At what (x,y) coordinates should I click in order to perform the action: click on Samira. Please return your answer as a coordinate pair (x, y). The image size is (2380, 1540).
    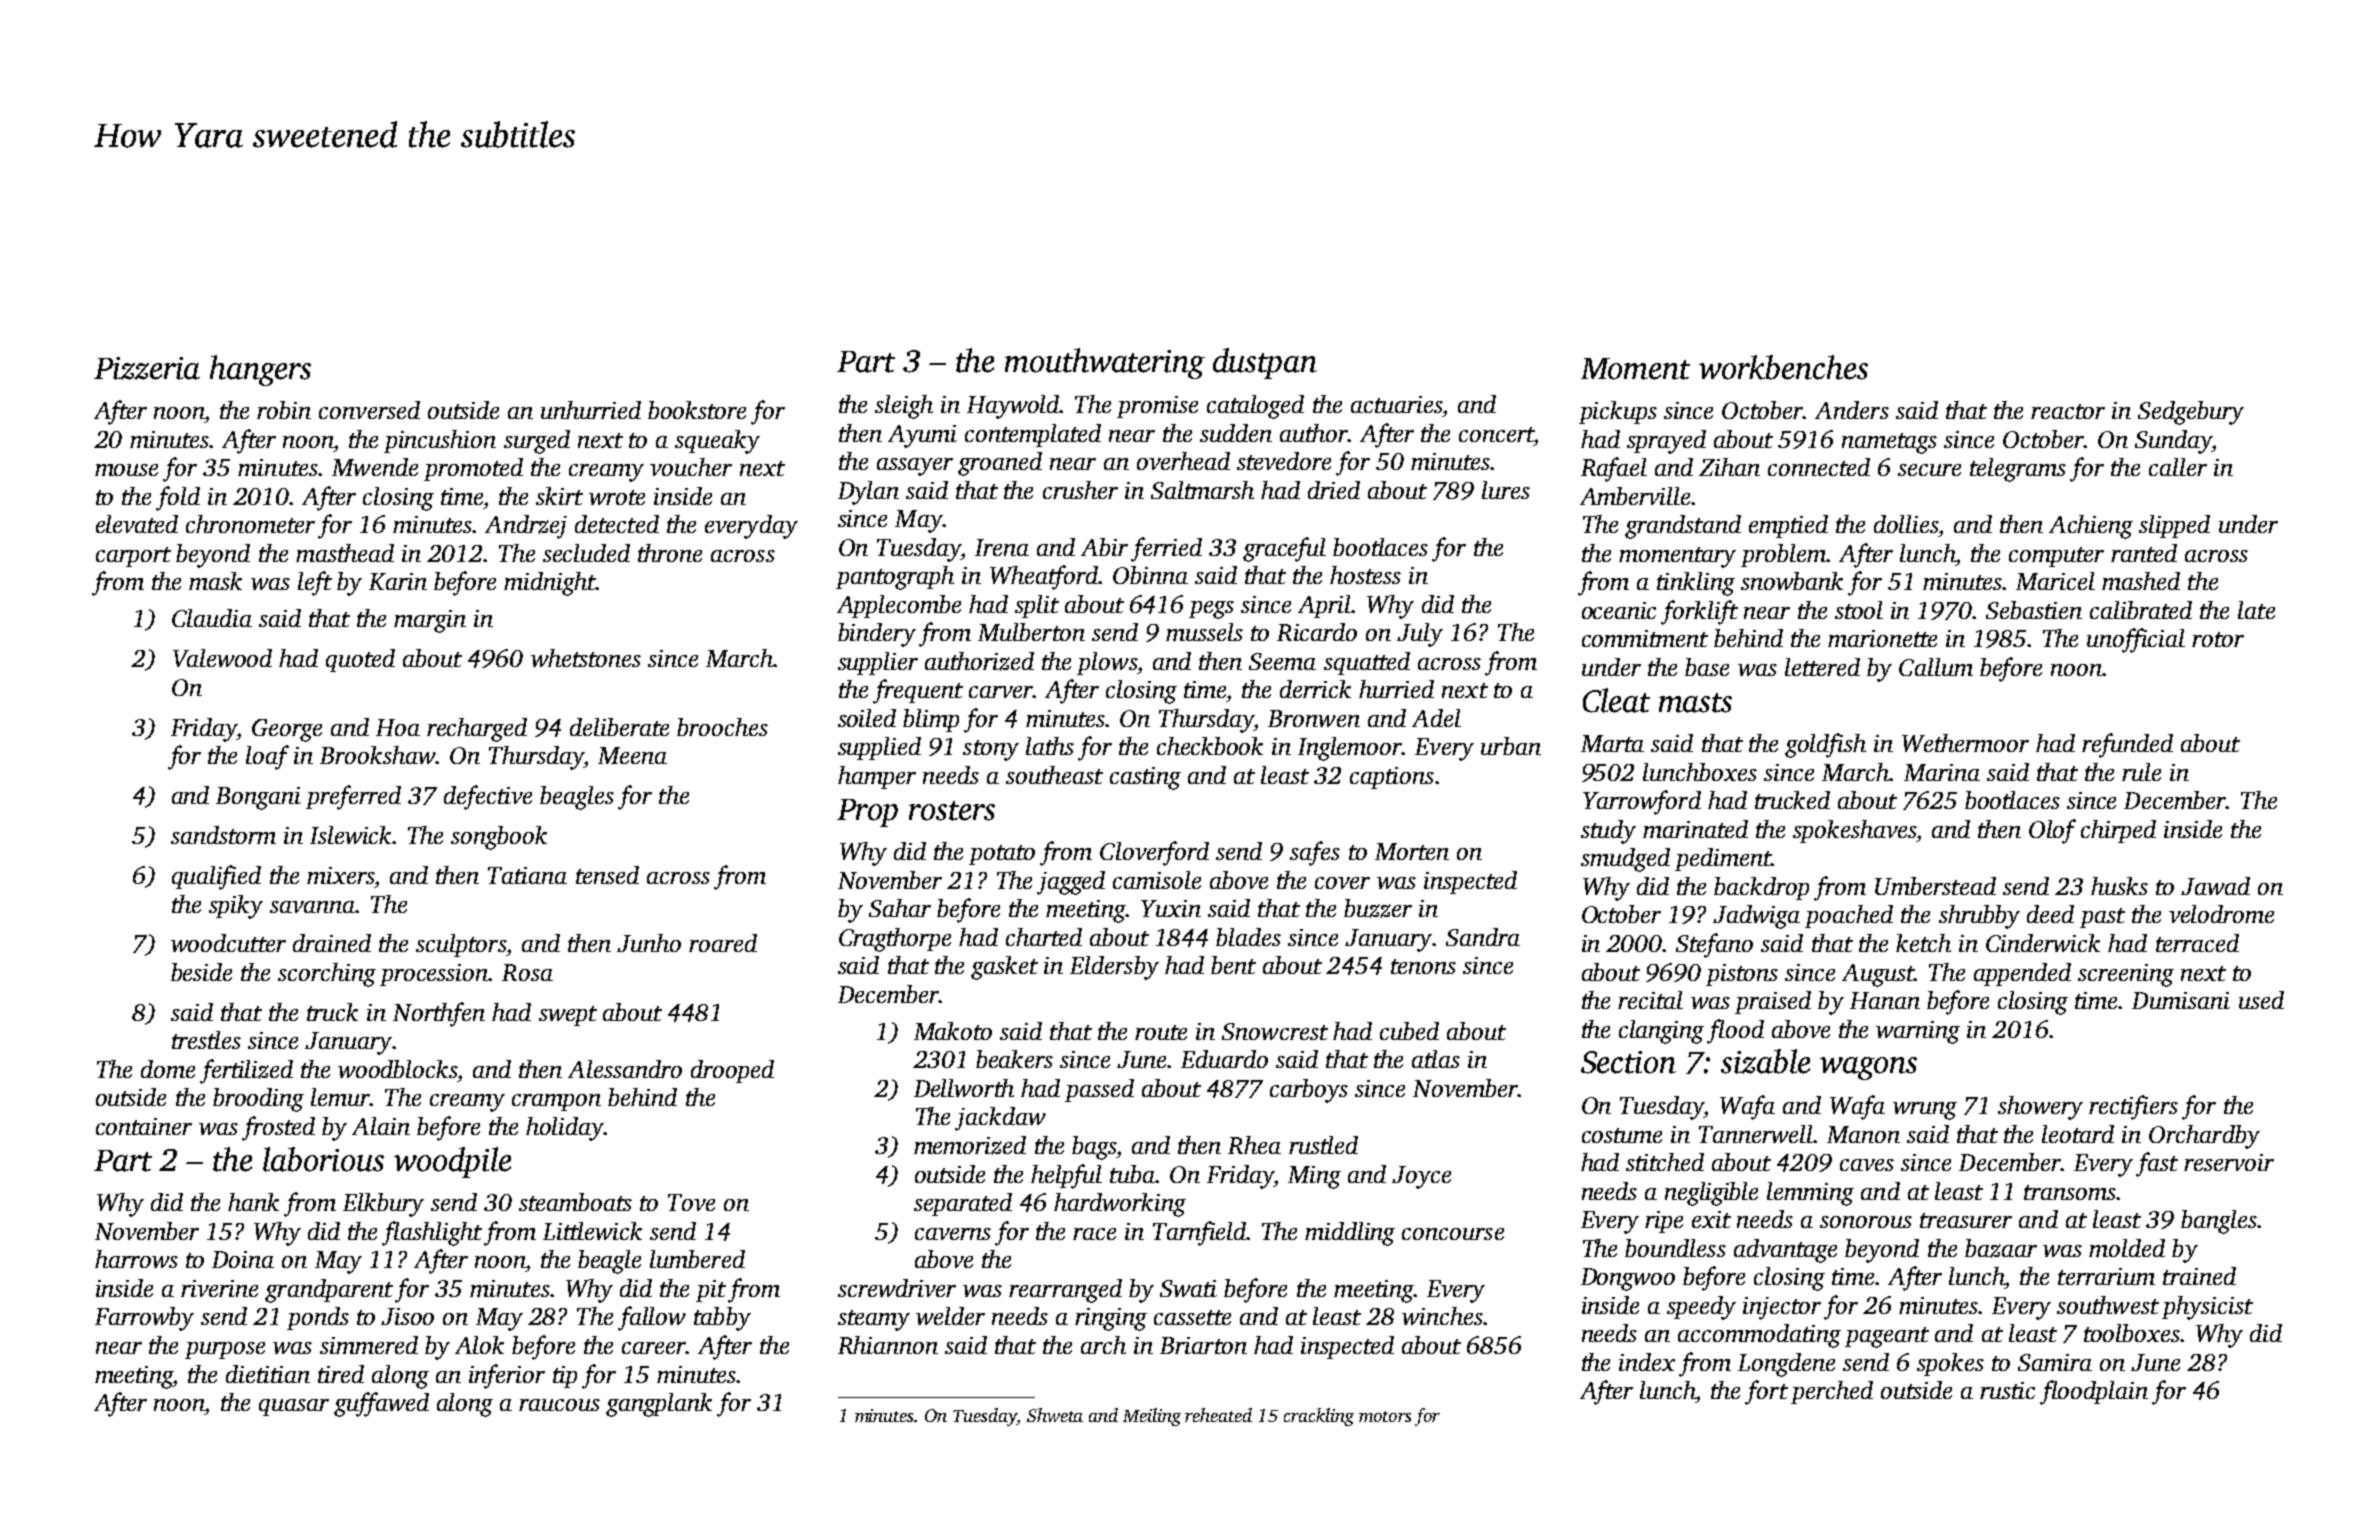
    Looking at the image, I should click on (2055, 1362).
